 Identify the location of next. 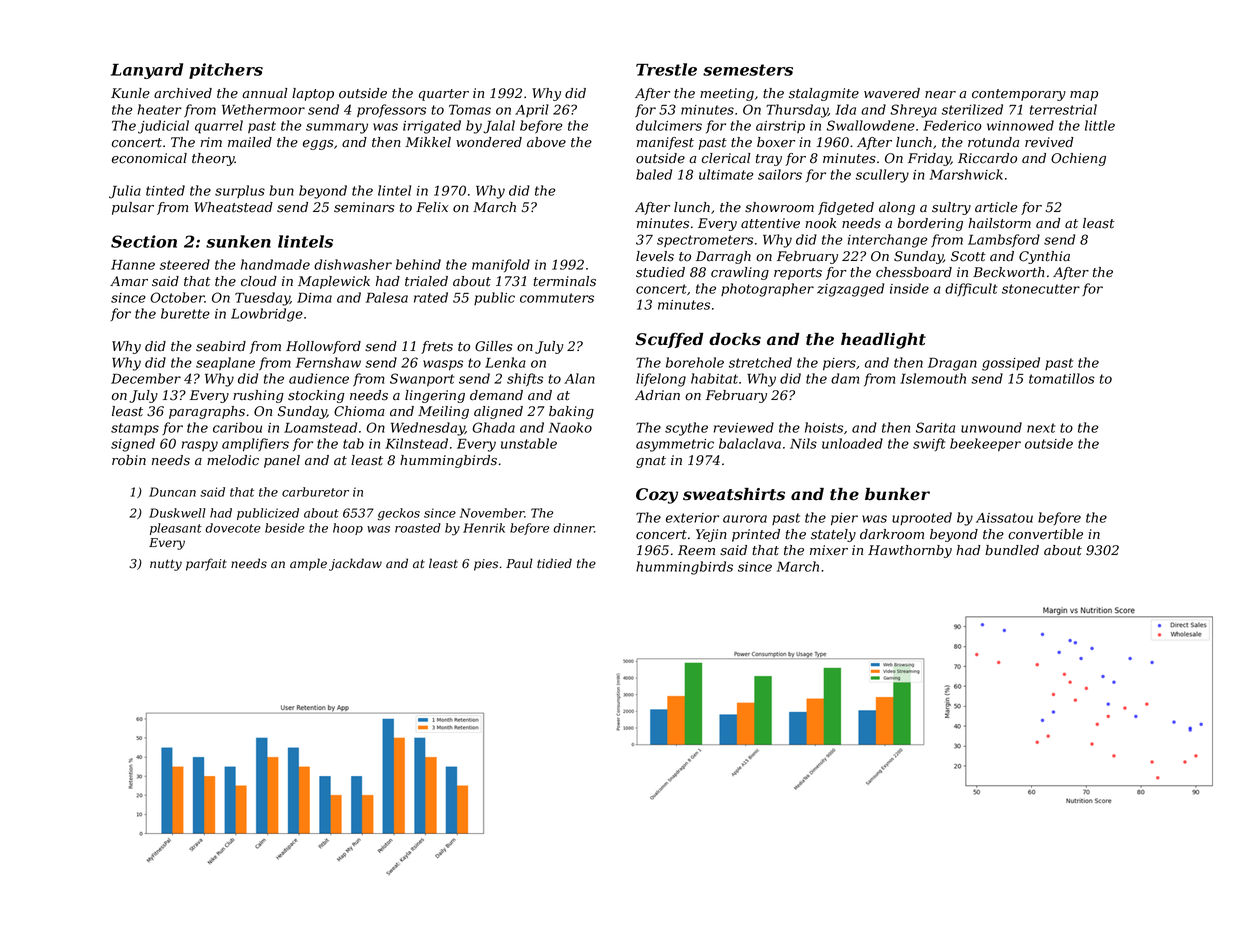
(1041, 428).
